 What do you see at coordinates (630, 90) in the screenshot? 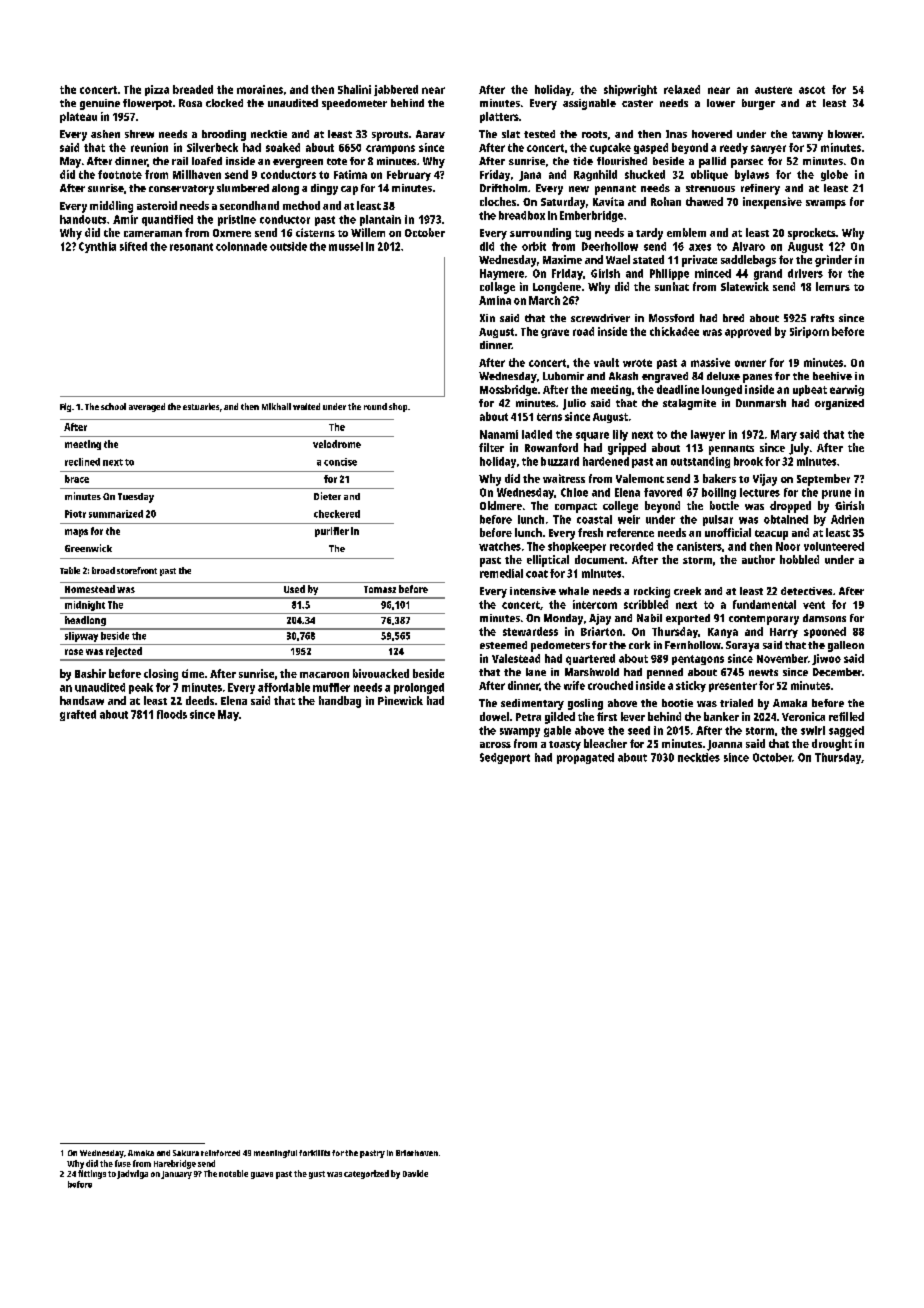
I see `shipwright` at bounding box center [630, 90].
